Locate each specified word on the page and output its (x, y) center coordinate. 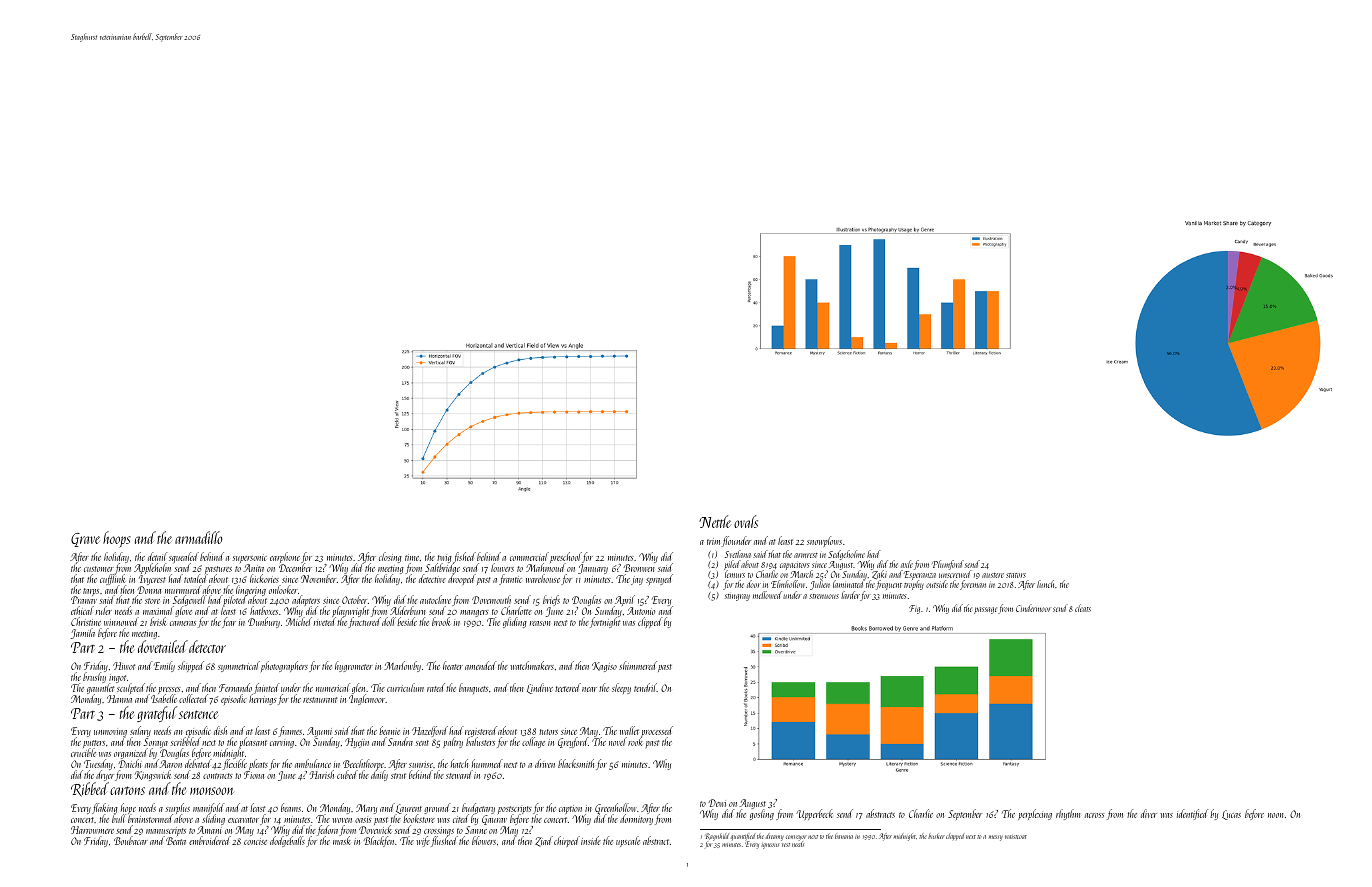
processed (657, 732)
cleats (1083, 608)
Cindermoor (1033, 608)
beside (407, 621)
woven (342, 820)
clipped (650, 622)
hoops (117, 539)
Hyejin (357, 743)
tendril (645, 687)
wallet (629, 730)
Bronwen (639, 568)
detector (207, 646)
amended (481, 665)
